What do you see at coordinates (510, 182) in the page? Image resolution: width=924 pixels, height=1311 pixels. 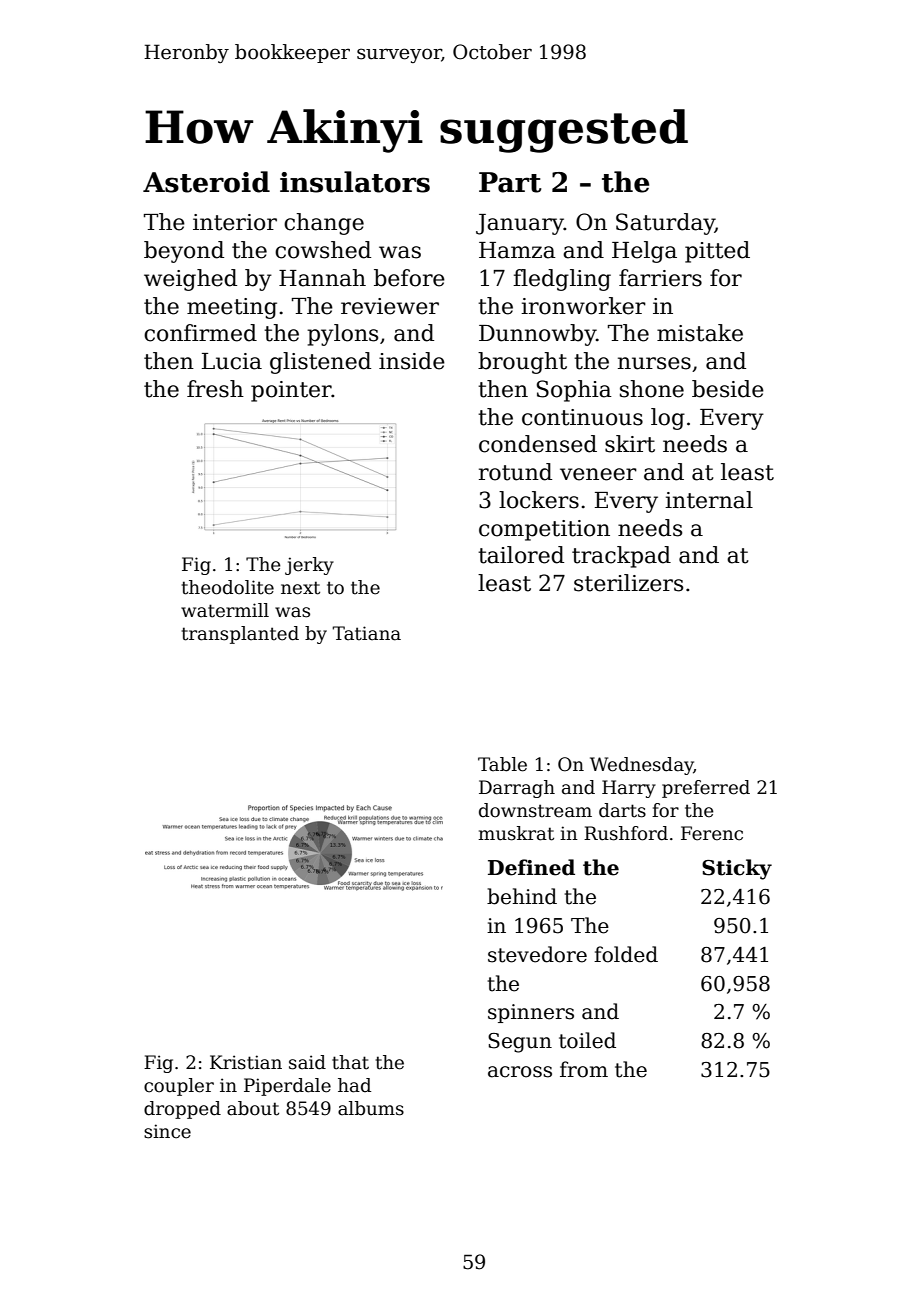 I see `Part` at bounding box center [510, 182].
